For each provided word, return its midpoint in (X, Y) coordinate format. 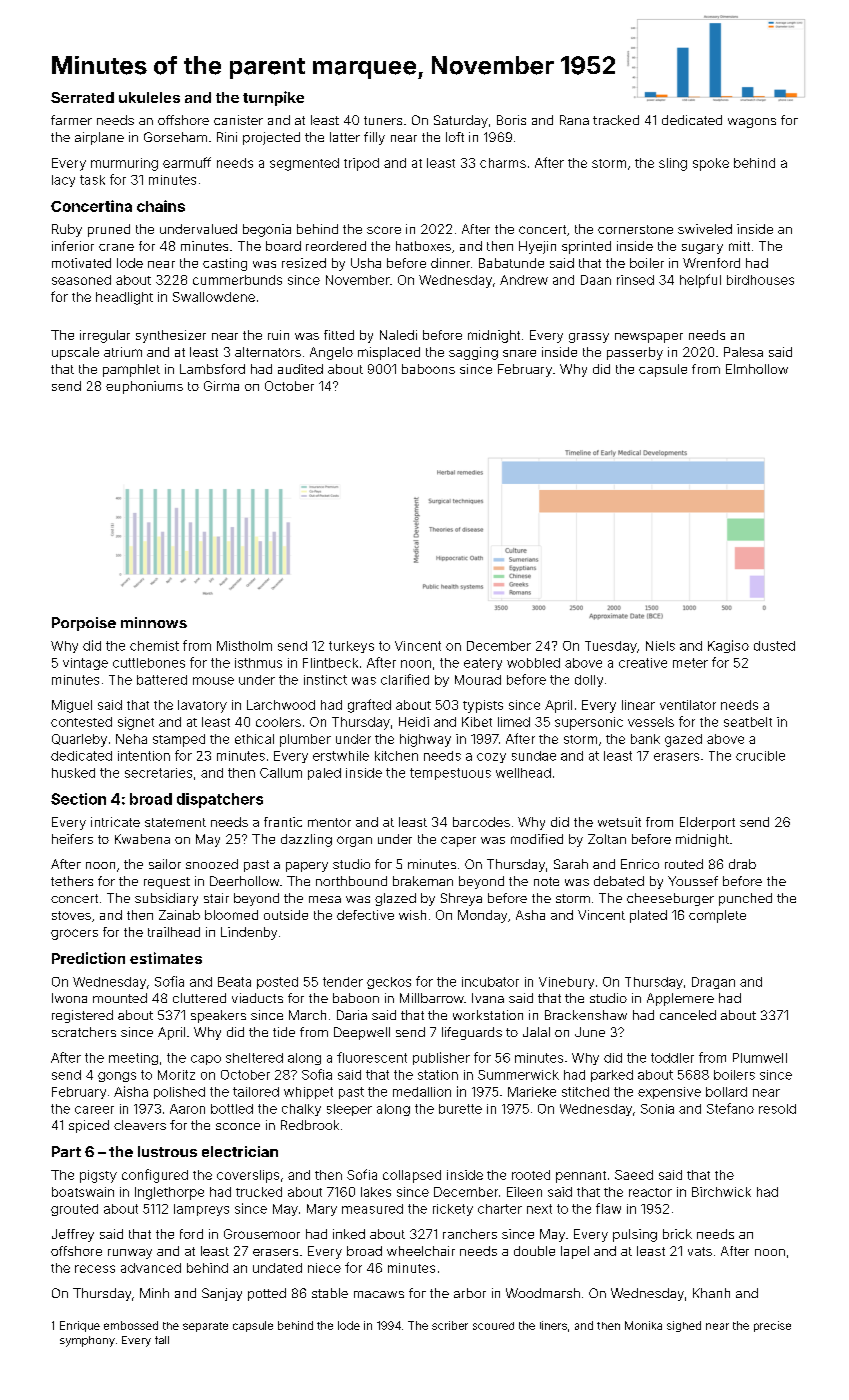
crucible (760, 756)
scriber (450, 1325)
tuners (383, 120)
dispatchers (220, 800)
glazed (395, 899)
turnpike (273, 98)
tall (162, 1340)
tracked (616, 120)
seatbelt (748, 722)
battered (162, 680)
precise (772, 1326)
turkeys (351, 647)
